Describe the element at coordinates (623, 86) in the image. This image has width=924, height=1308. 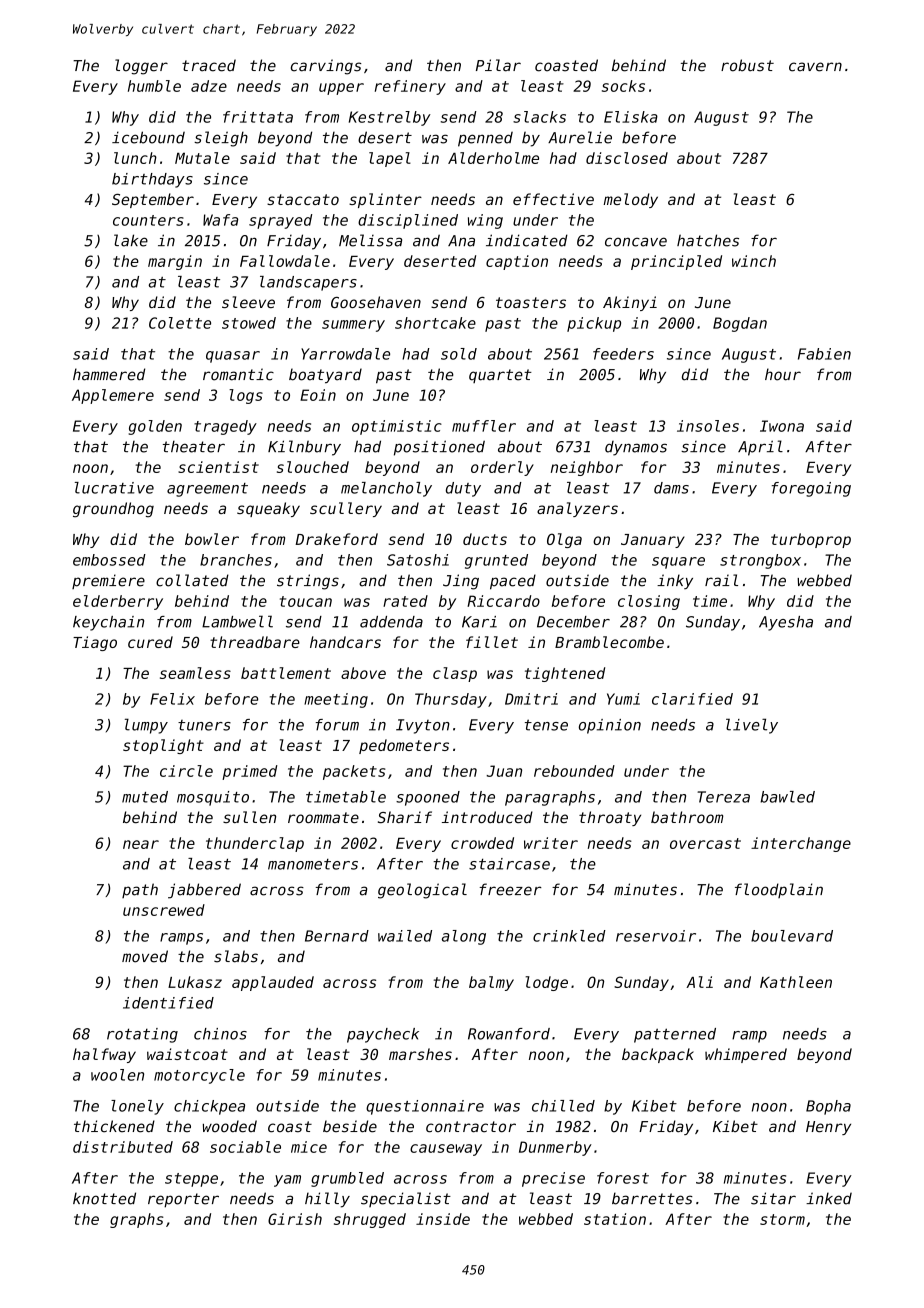
I see `socks` at that location.
